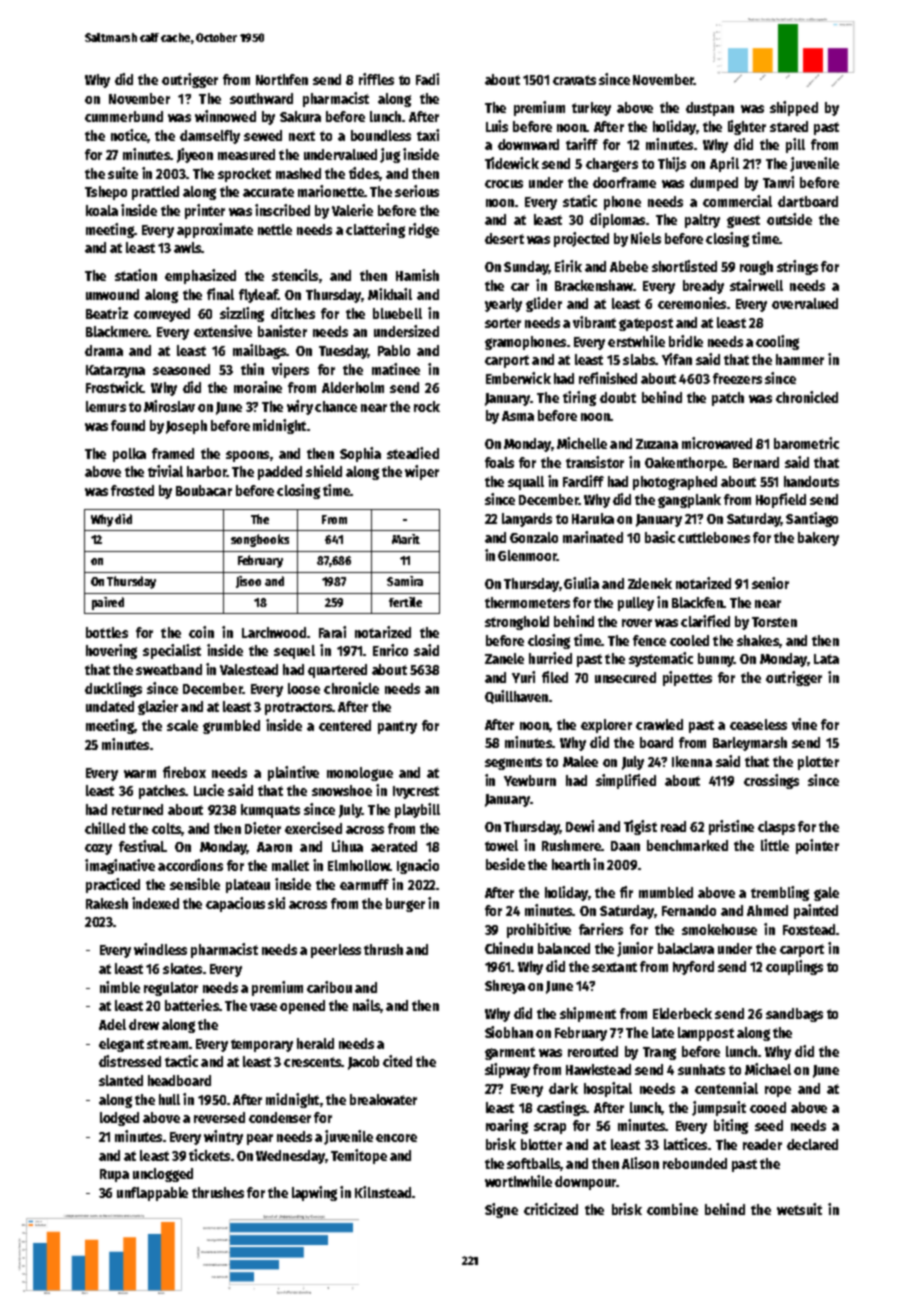  What do you see at coordinates (416, 792) in the page?
I see `Ivycrest` at bounding box center [416, 792].
